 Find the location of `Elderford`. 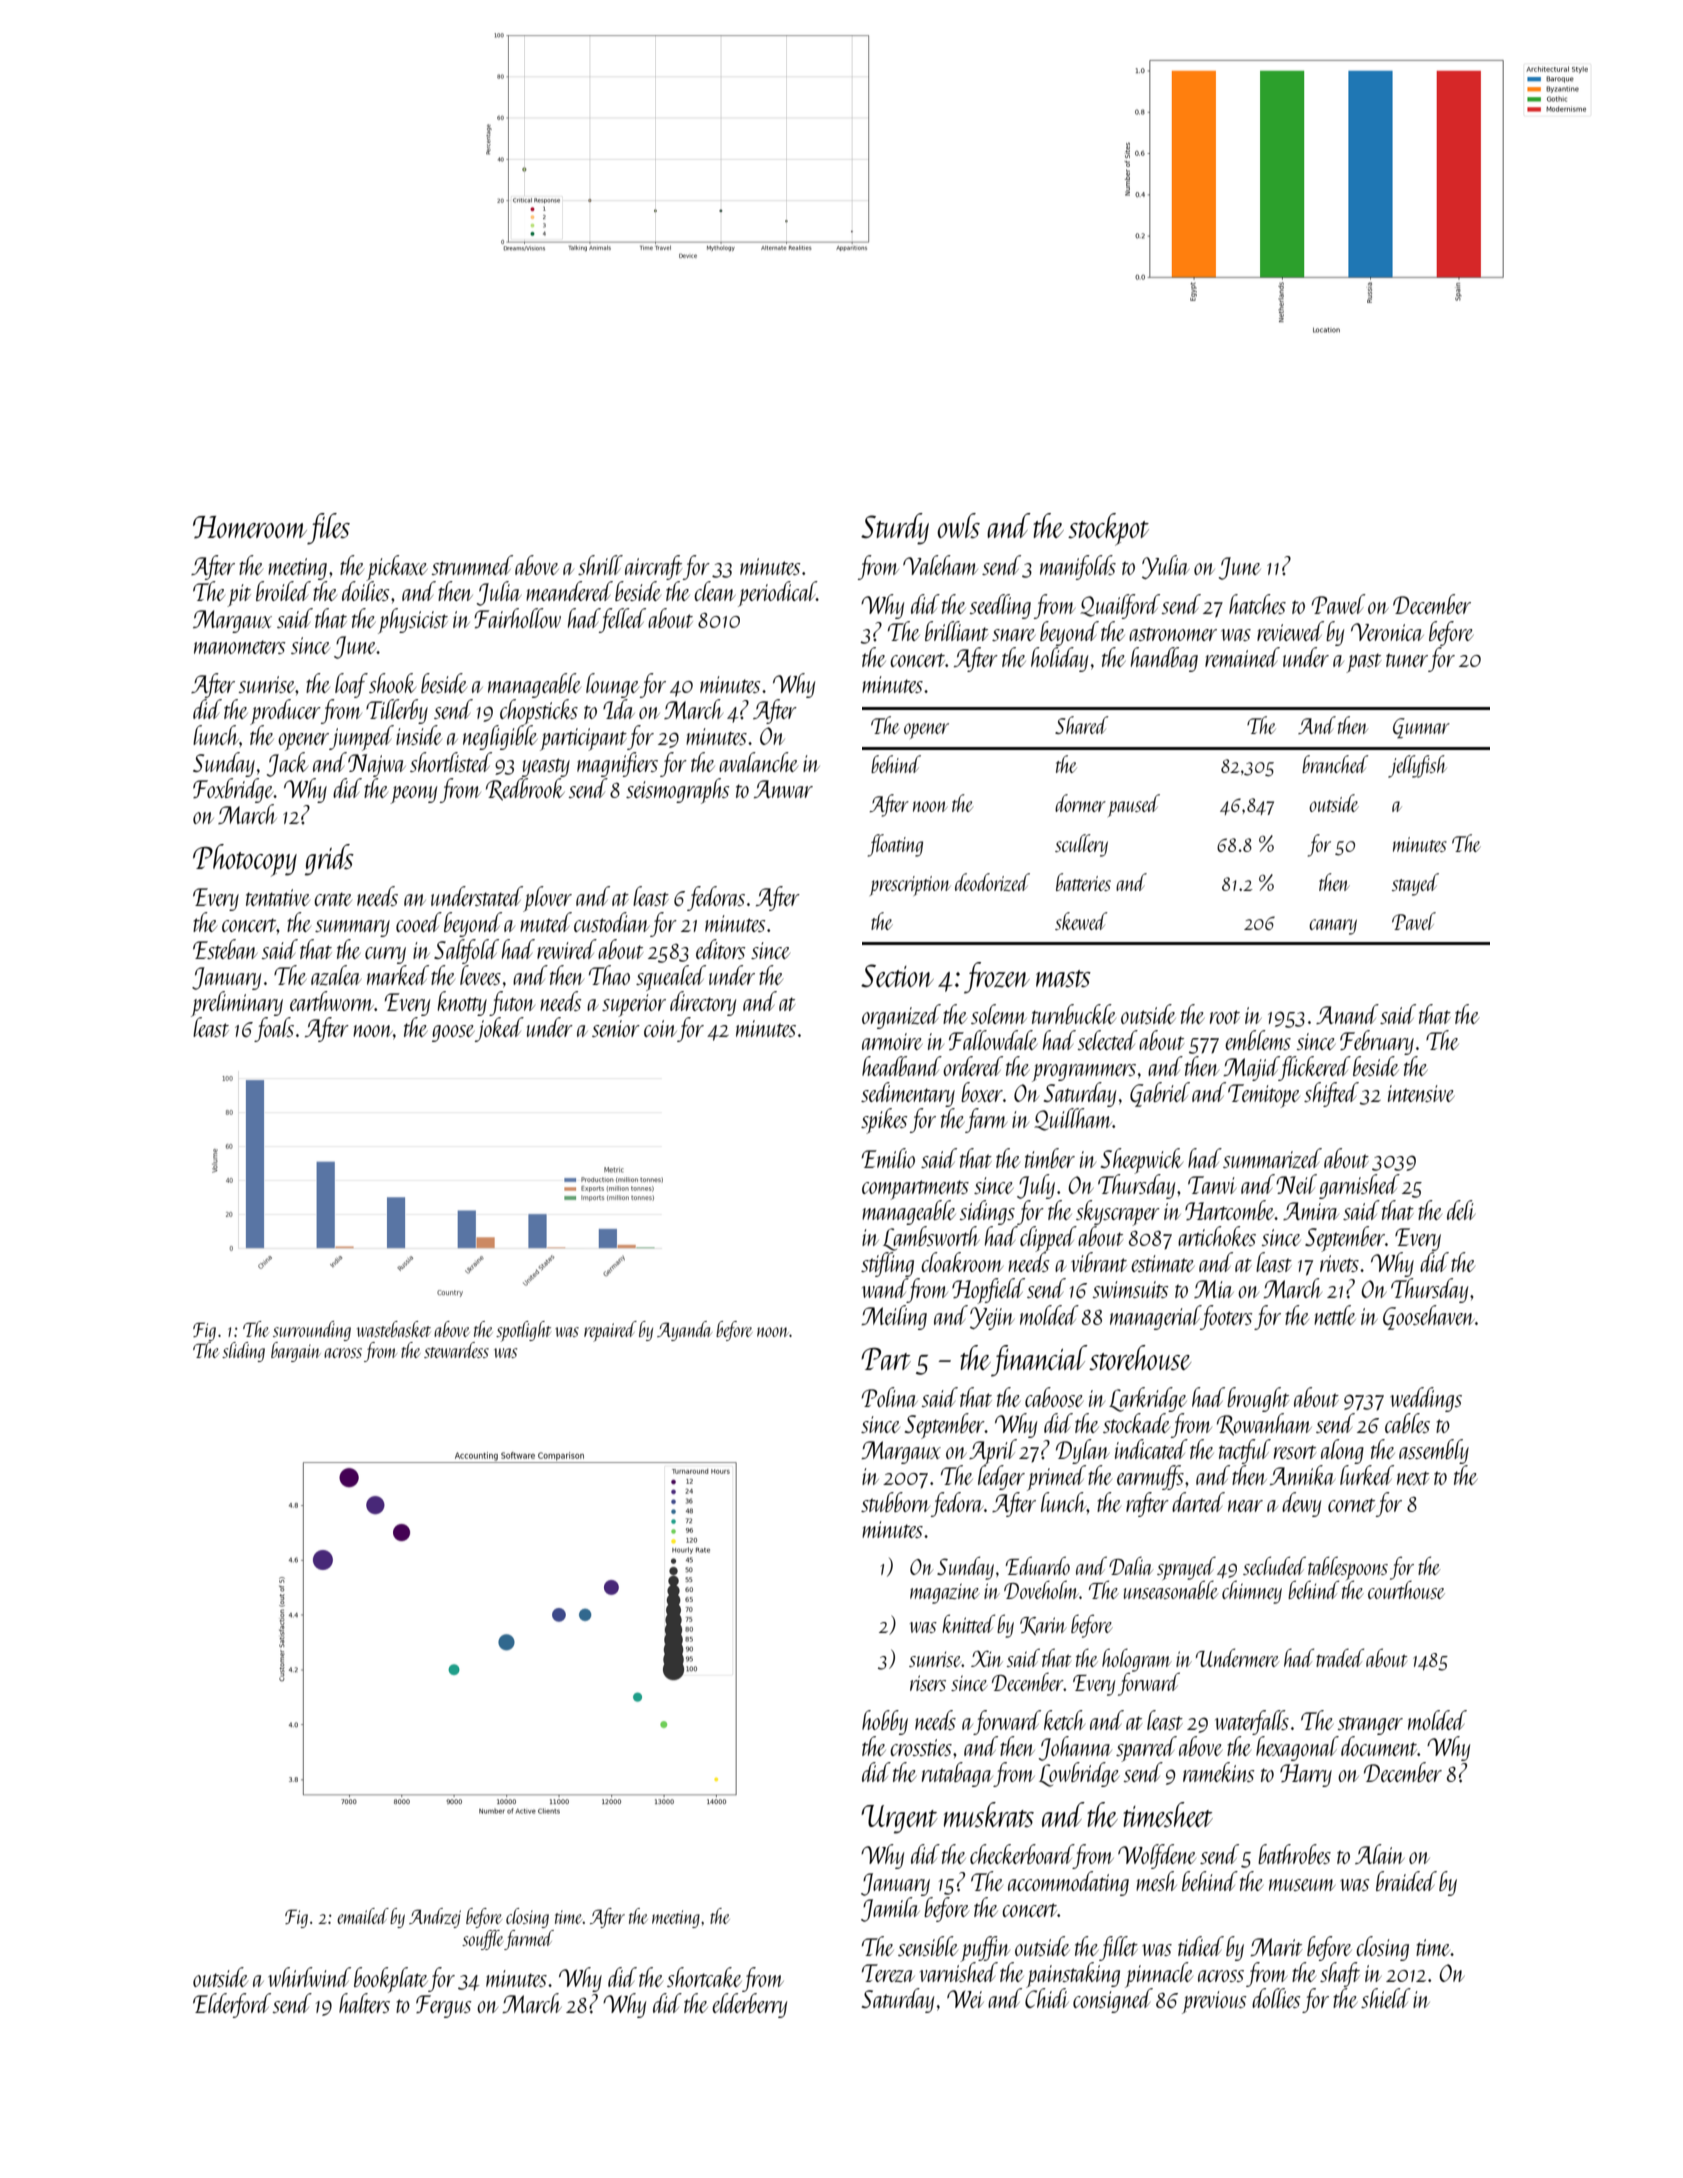

Elderford is located at coordinates (232, 2005).
